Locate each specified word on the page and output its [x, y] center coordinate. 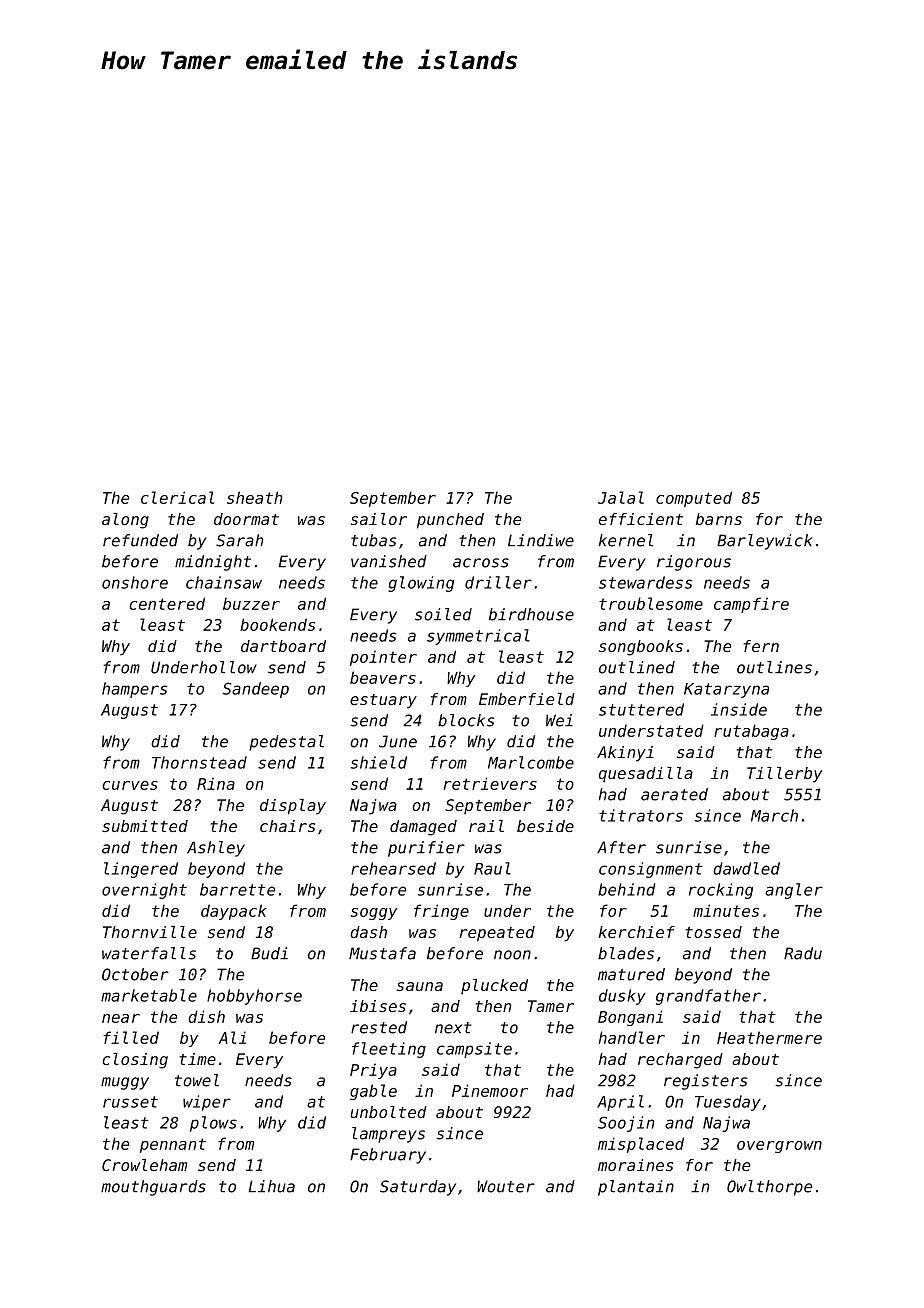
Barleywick [765, 542]
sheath [254, 497]
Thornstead [199, 762]
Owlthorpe [769, 1188]
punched [450, 521]
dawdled [746, 868]
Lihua [272, 1186]
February [388, 1156]
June [398, 741]
